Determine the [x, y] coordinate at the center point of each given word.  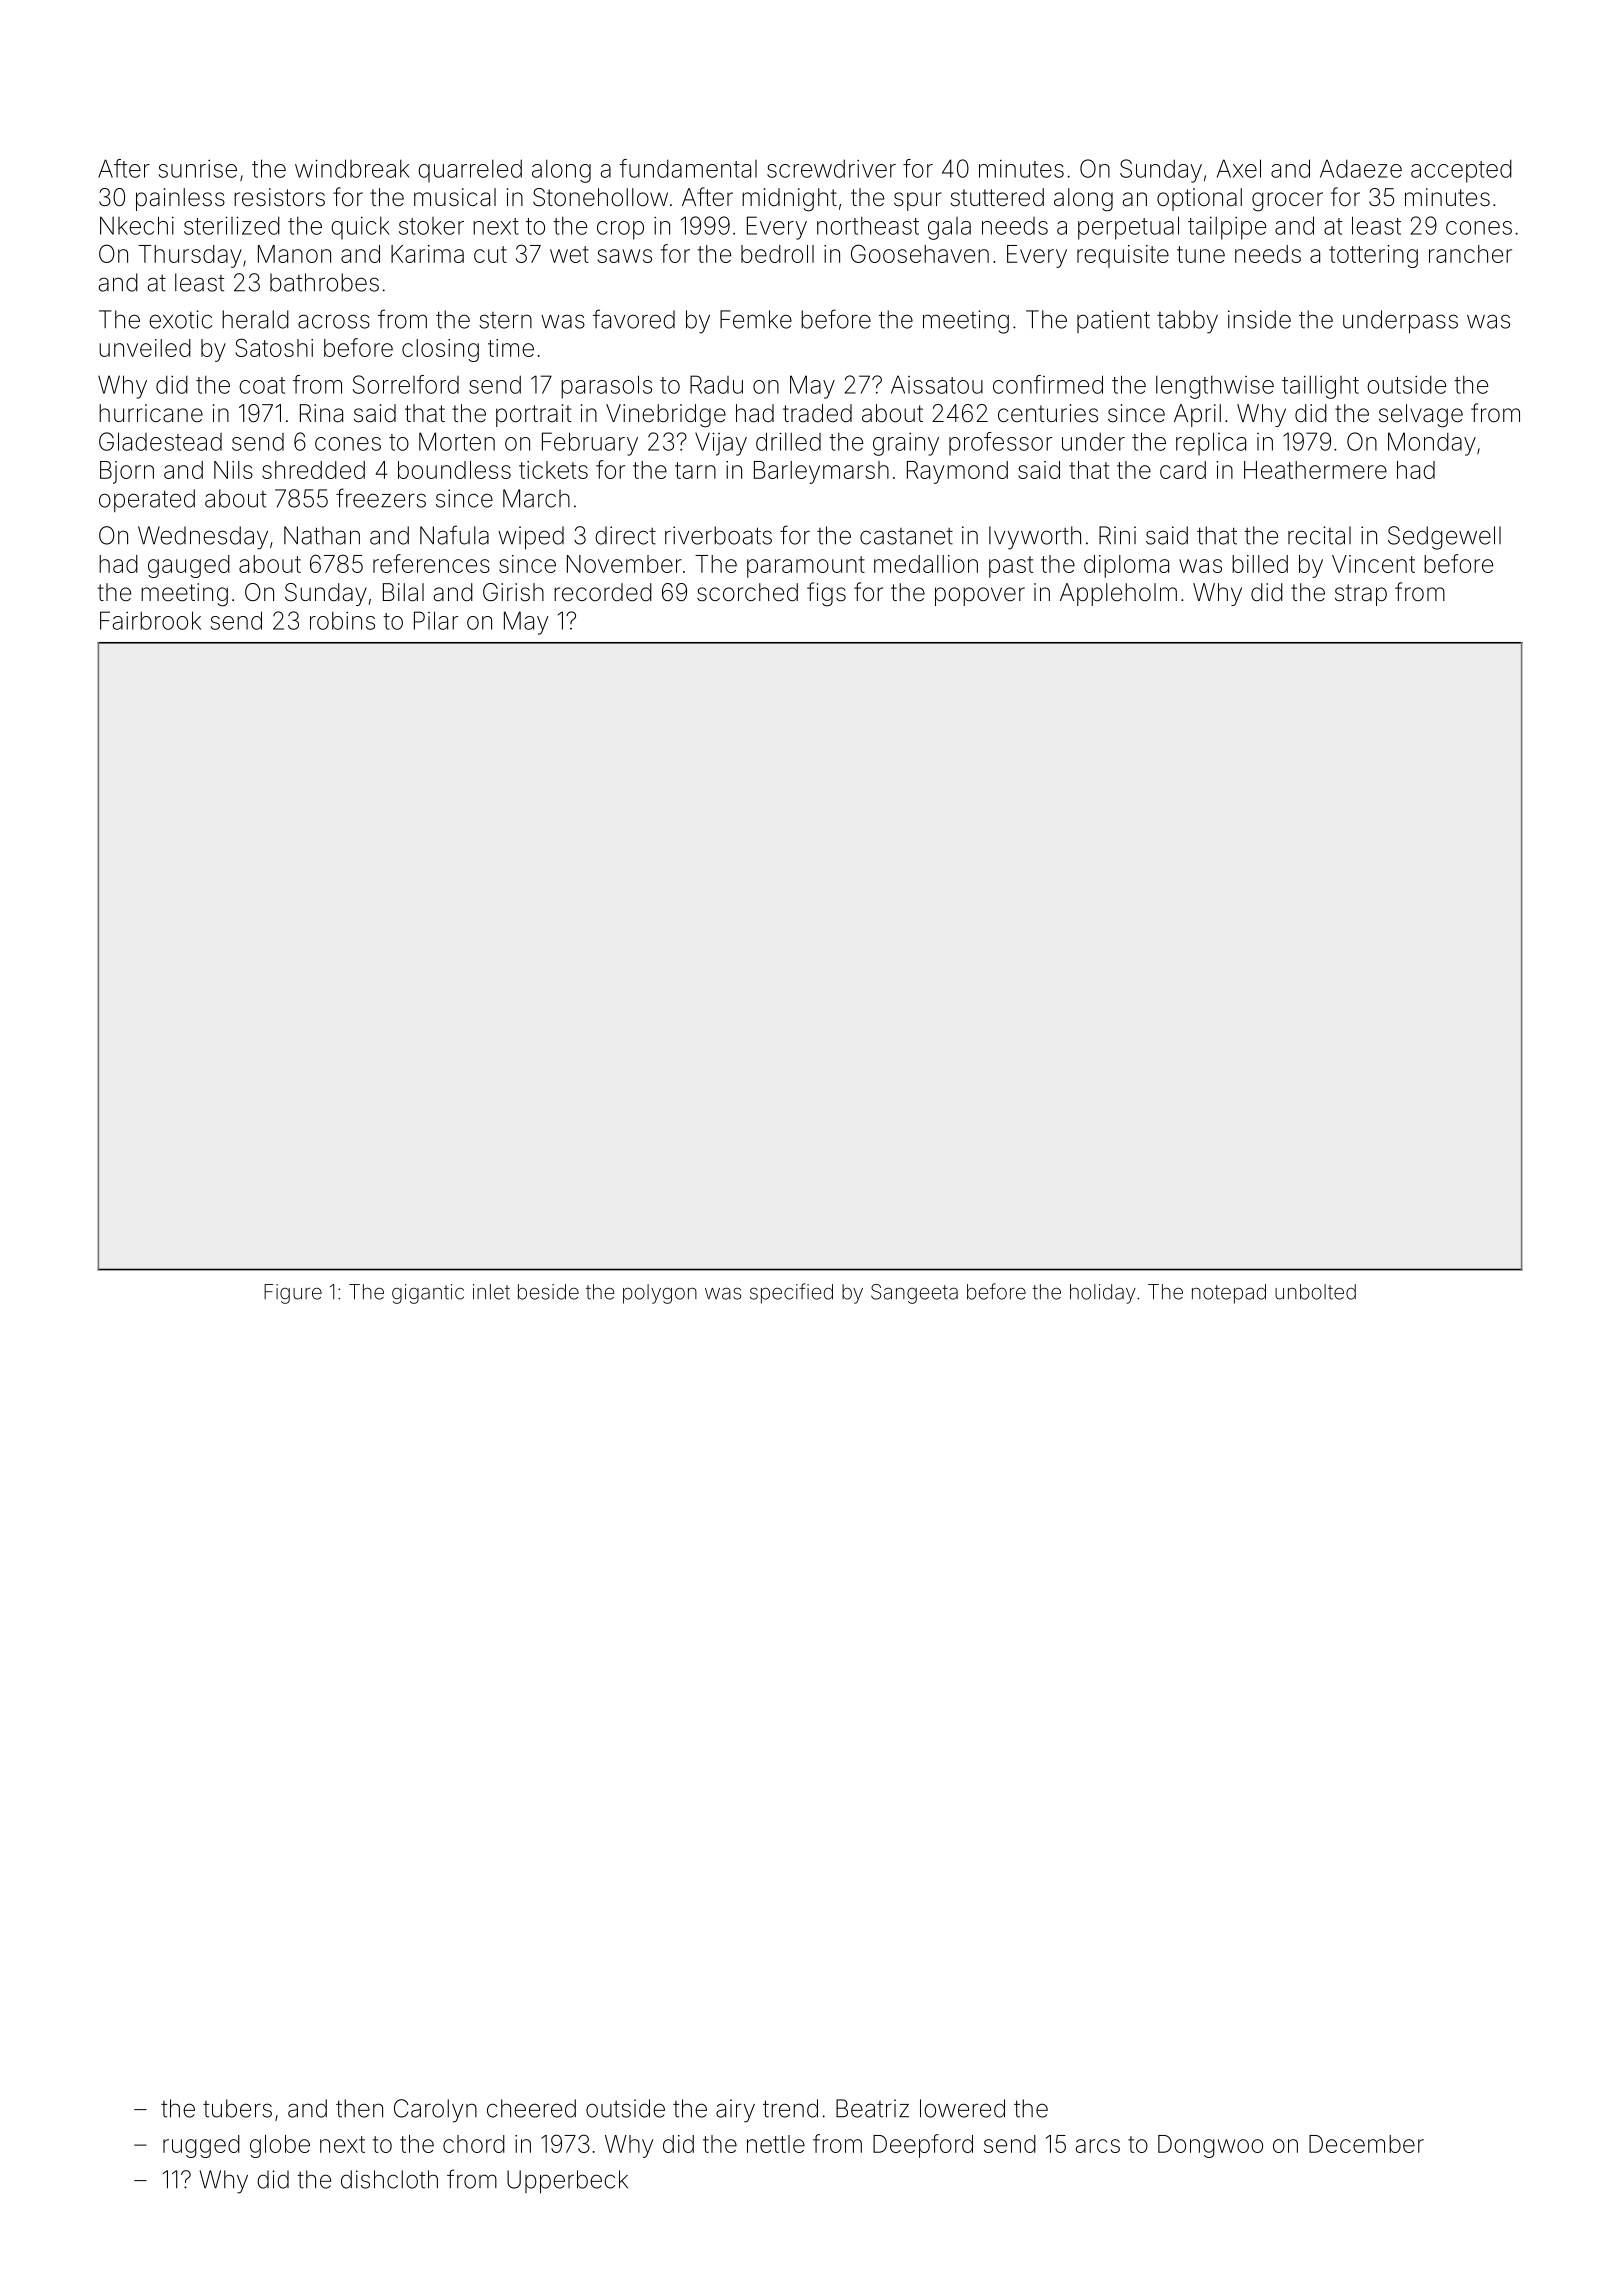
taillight [1320, 387]
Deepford [923, 2146]
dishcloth [389, 2179]
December [1366, 2144]
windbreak [352, 168]
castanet [906, 536]
